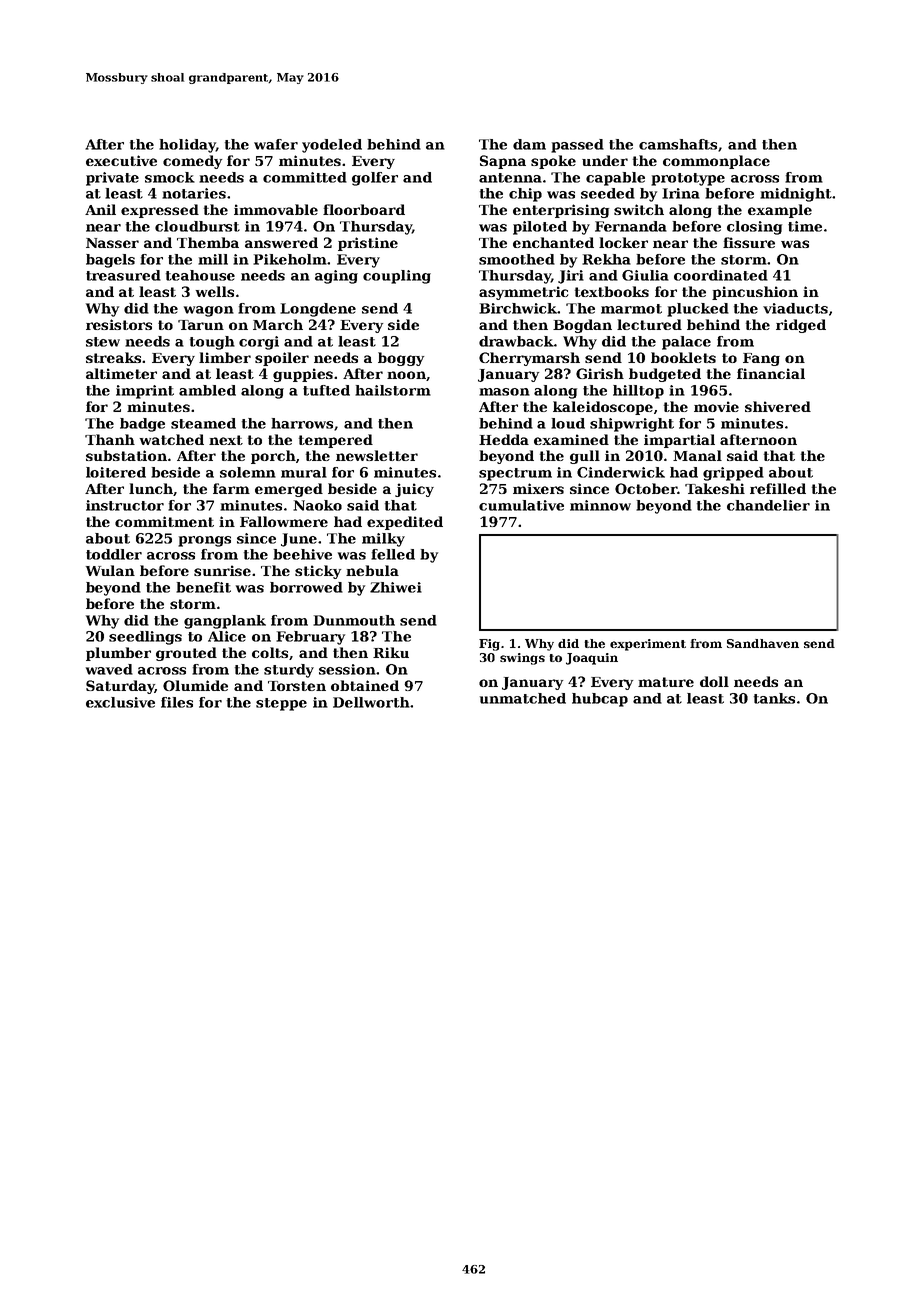  Describe the element at coordinates (504, 392) in the page. I see `mason` at that location.
